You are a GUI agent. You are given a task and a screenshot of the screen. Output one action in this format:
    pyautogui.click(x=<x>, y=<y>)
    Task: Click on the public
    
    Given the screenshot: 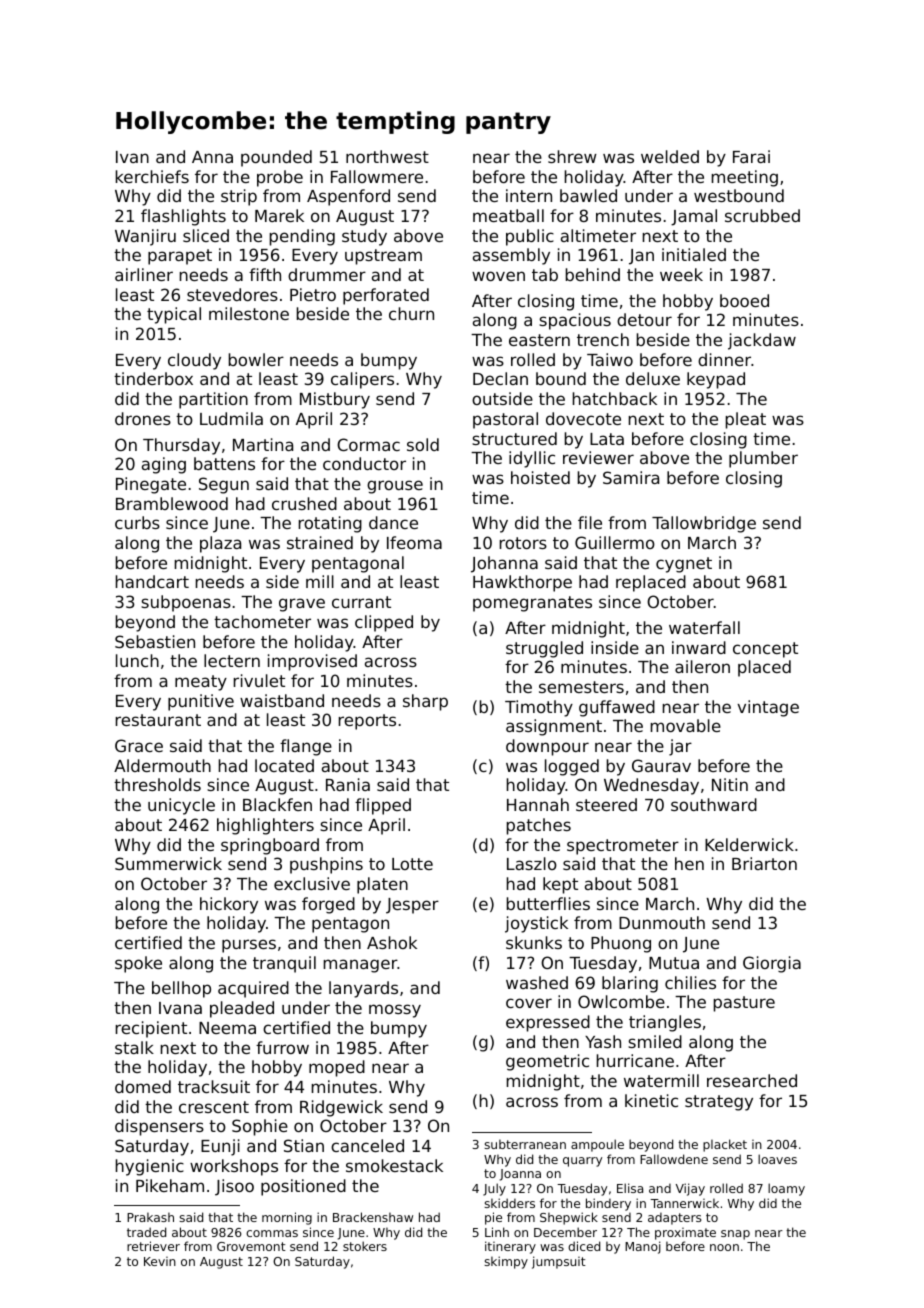 What is the action you would take?
    pyautogui.click(x=530, y=237)
